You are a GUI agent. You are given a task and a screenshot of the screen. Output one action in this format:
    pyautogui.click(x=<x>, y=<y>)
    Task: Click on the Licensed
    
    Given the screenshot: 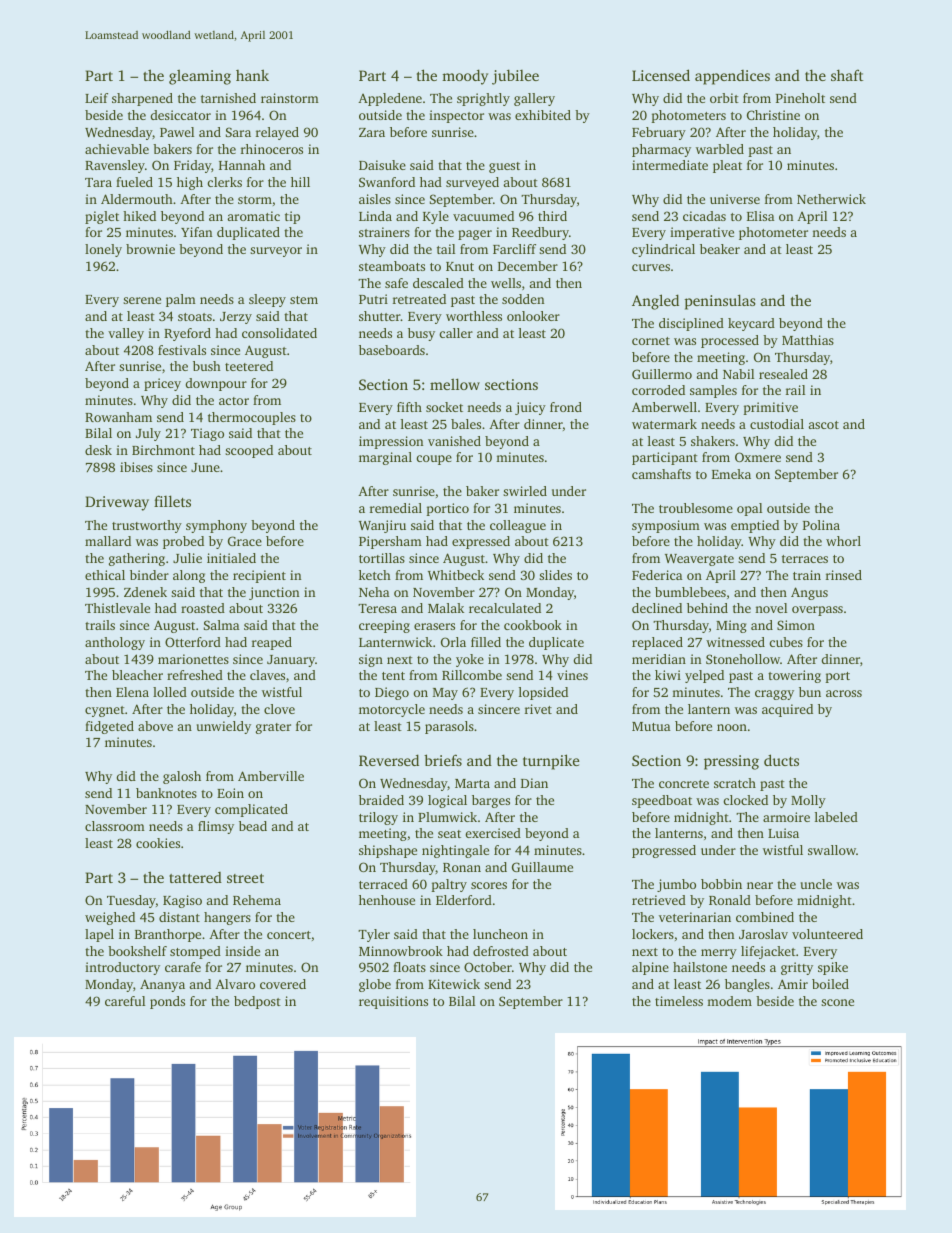 What is the action you would take?
    pyautogui.click(x=661, y=75)
